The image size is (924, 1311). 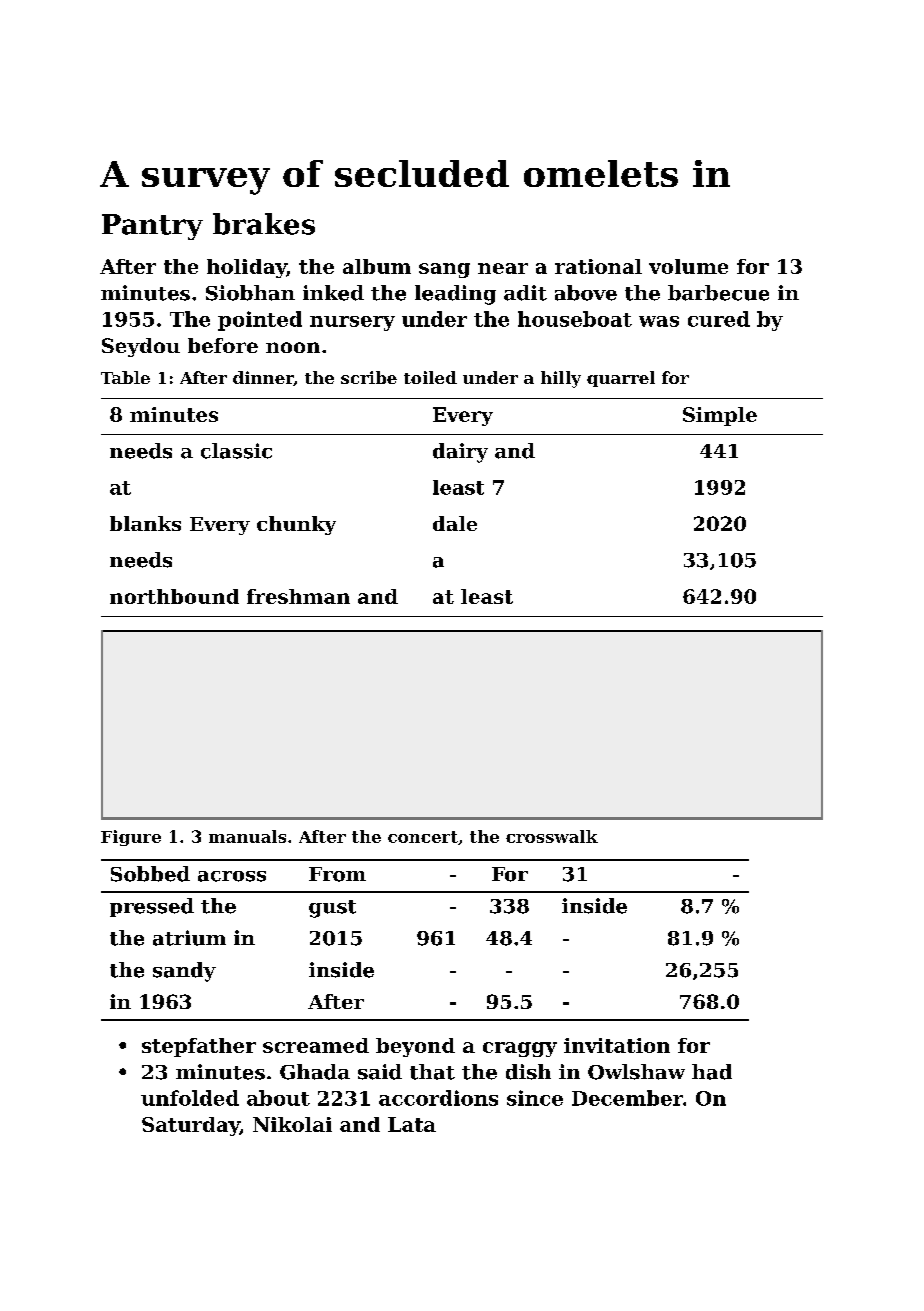 What do you see at coordinates (552, 836) in the screenshot?
I see `crosswalk` at bounding box center [552, 836].
